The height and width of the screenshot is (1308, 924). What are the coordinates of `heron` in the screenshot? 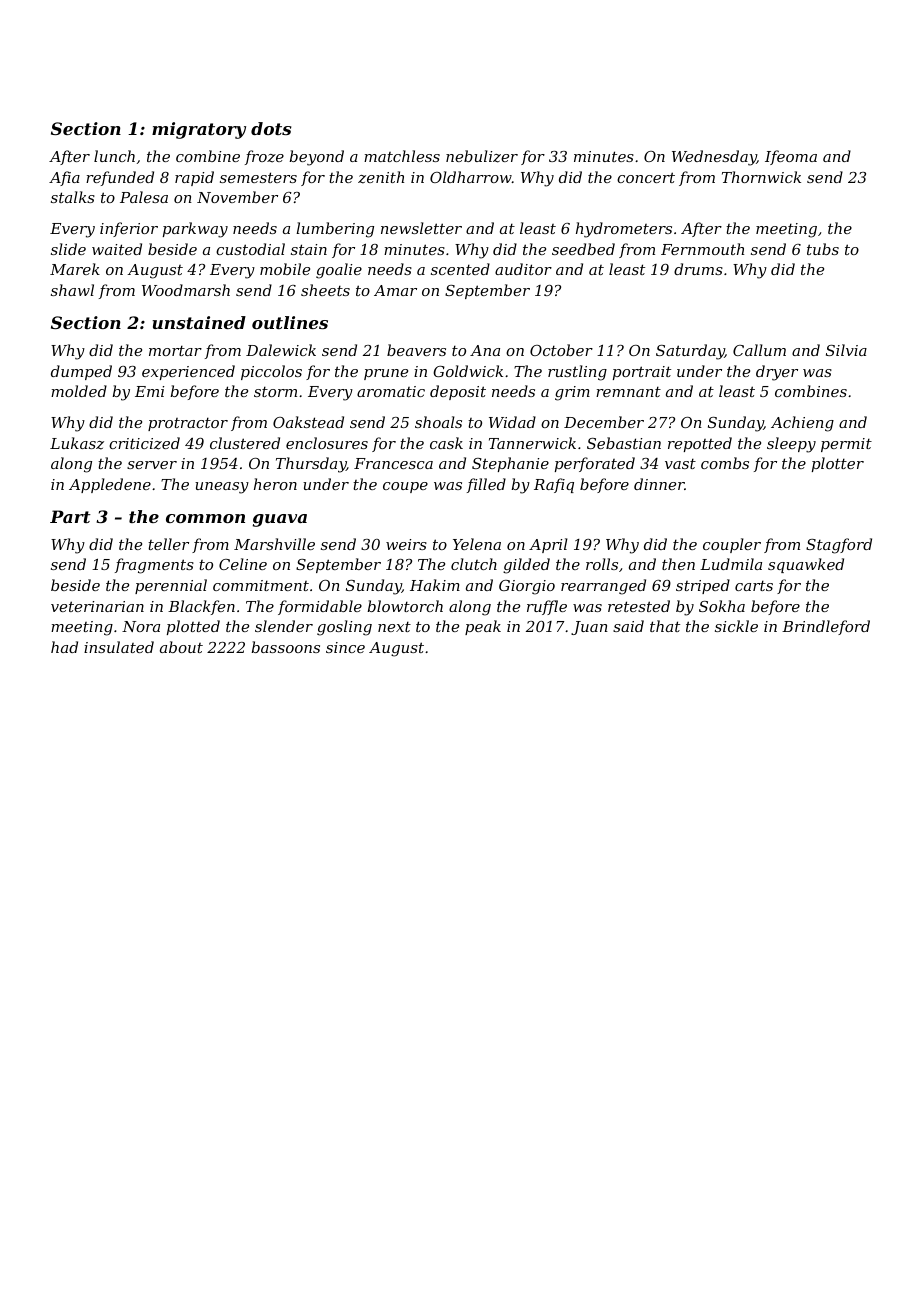 It's located at (275, 484).
